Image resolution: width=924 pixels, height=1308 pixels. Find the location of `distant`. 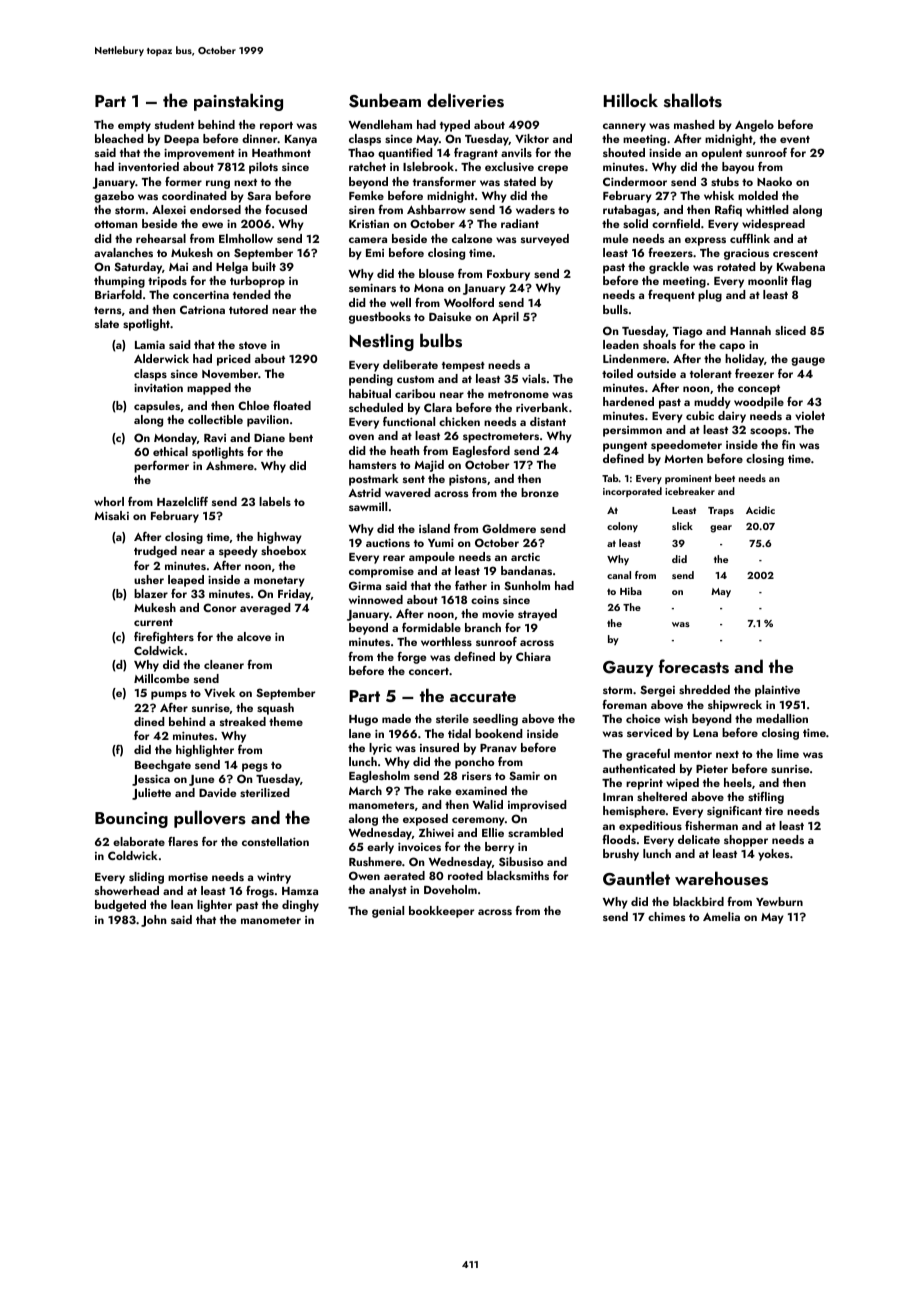

distant is located at coordinates (548, 421).
